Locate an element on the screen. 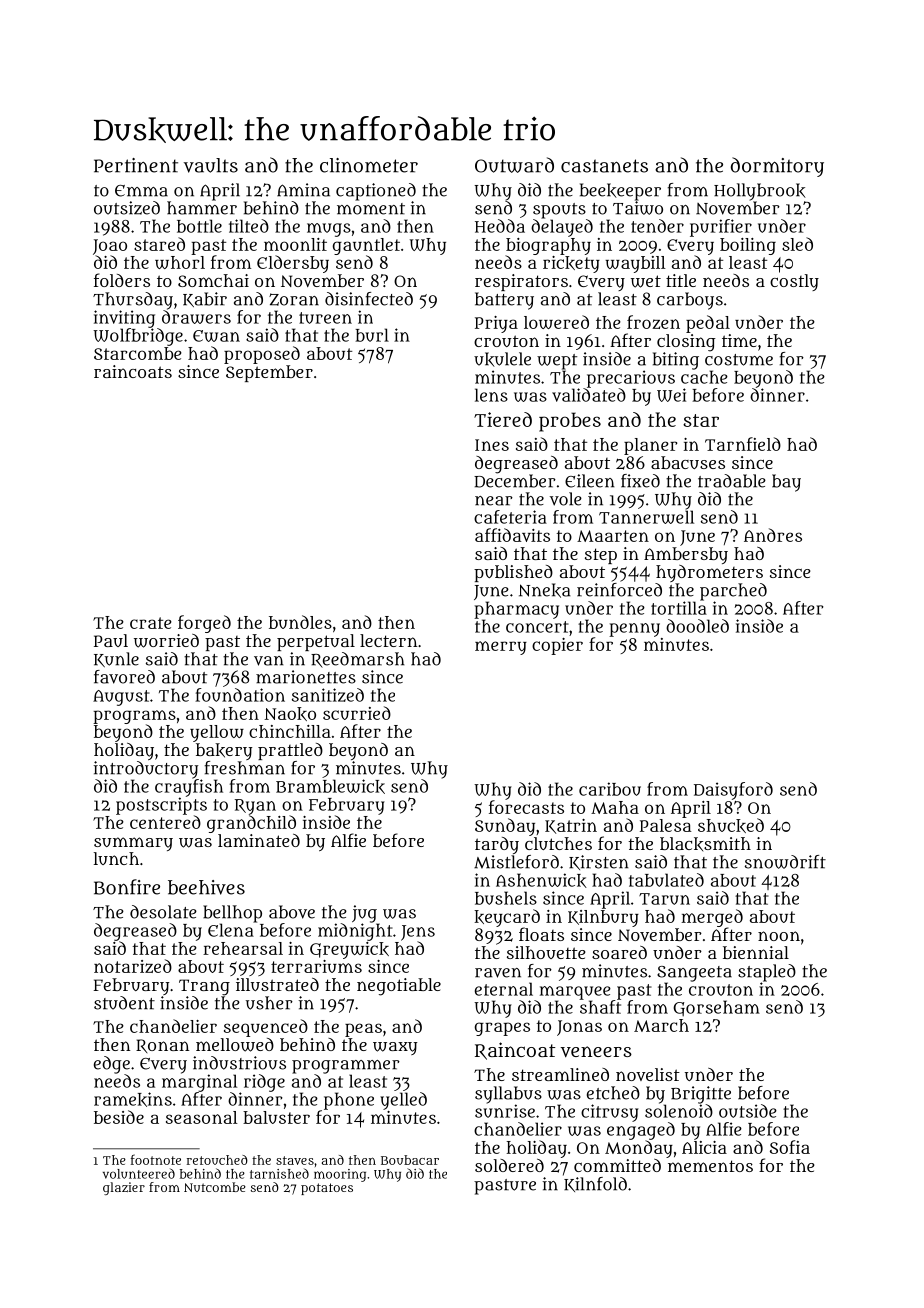  snowdrift is located at coordinates (785, 862).
